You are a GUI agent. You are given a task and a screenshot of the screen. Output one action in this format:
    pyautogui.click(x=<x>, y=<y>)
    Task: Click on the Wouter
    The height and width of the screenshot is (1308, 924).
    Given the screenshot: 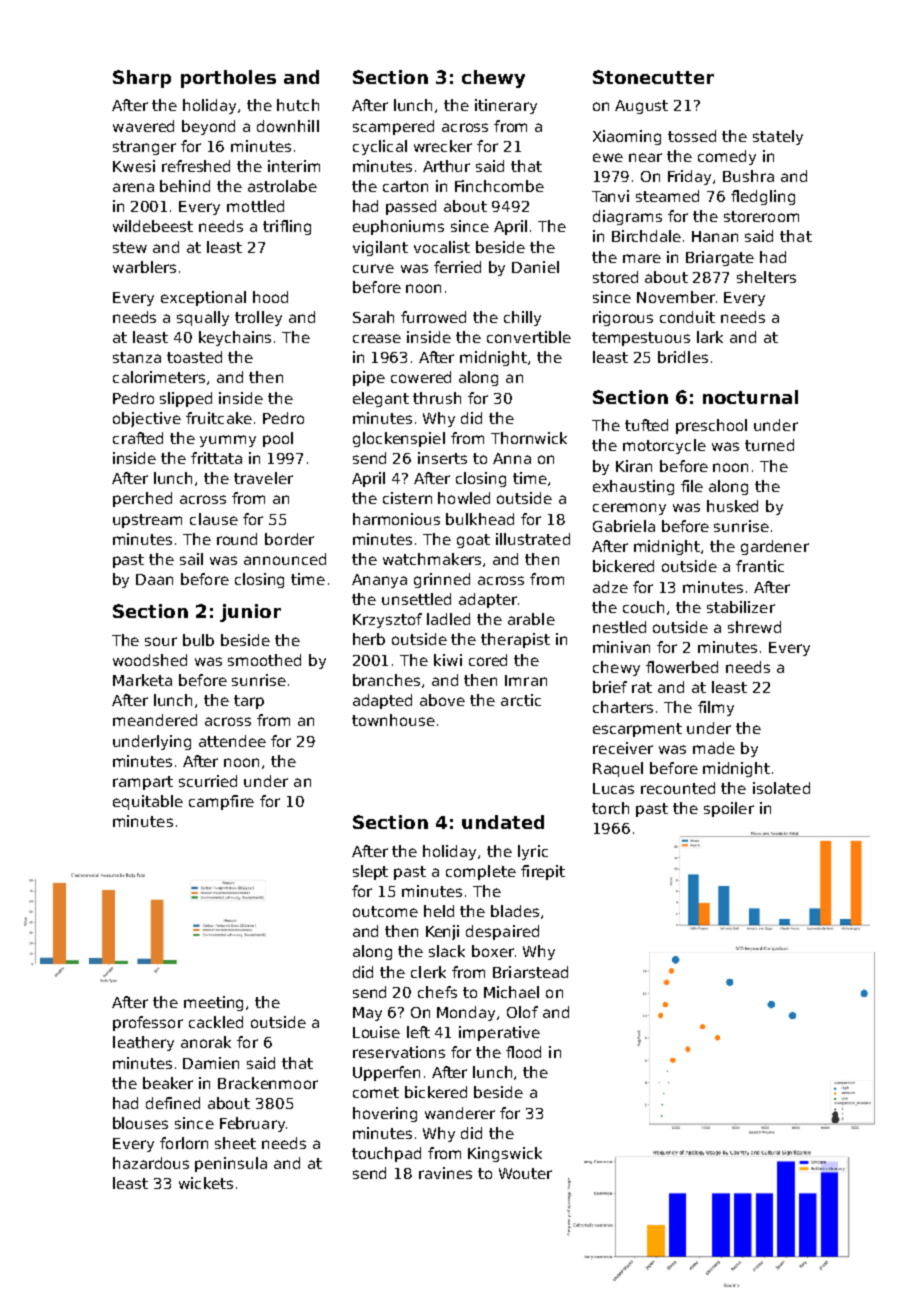 What is the action you would take?
    pyautogui.click(x=525, y=1173)
